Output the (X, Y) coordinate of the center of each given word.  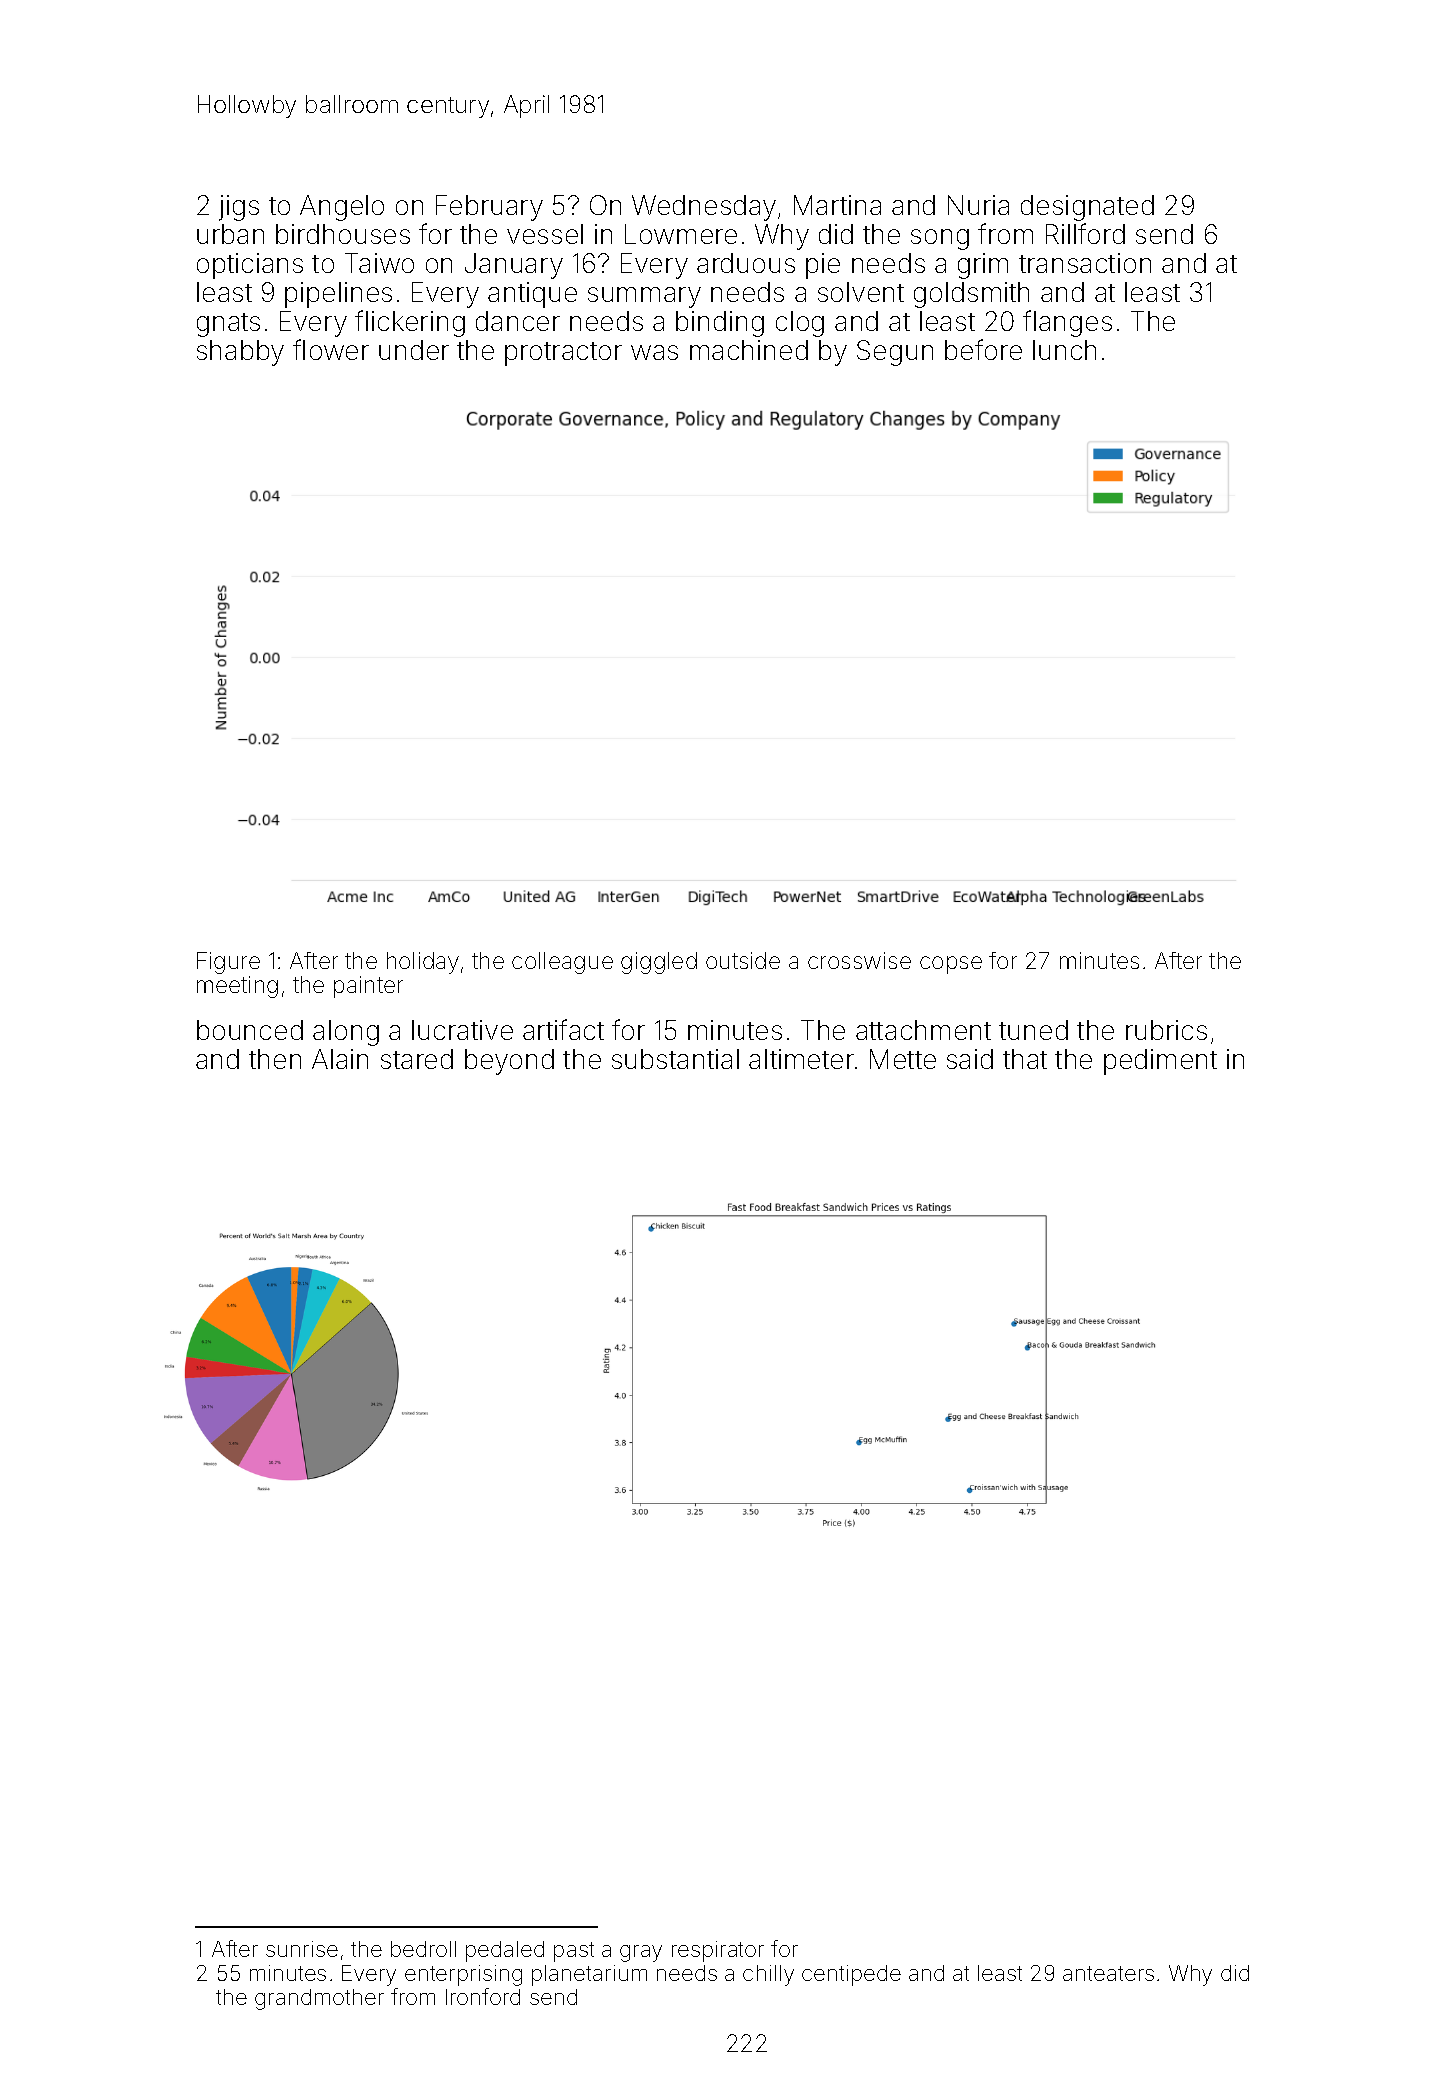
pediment (1160, 1062)
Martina (837, 205)
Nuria (978, 205)
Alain (340, 1059)
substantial (675, 1059)
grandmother (319, 1999)
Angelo (342, 208)
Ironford (483, 1996)
